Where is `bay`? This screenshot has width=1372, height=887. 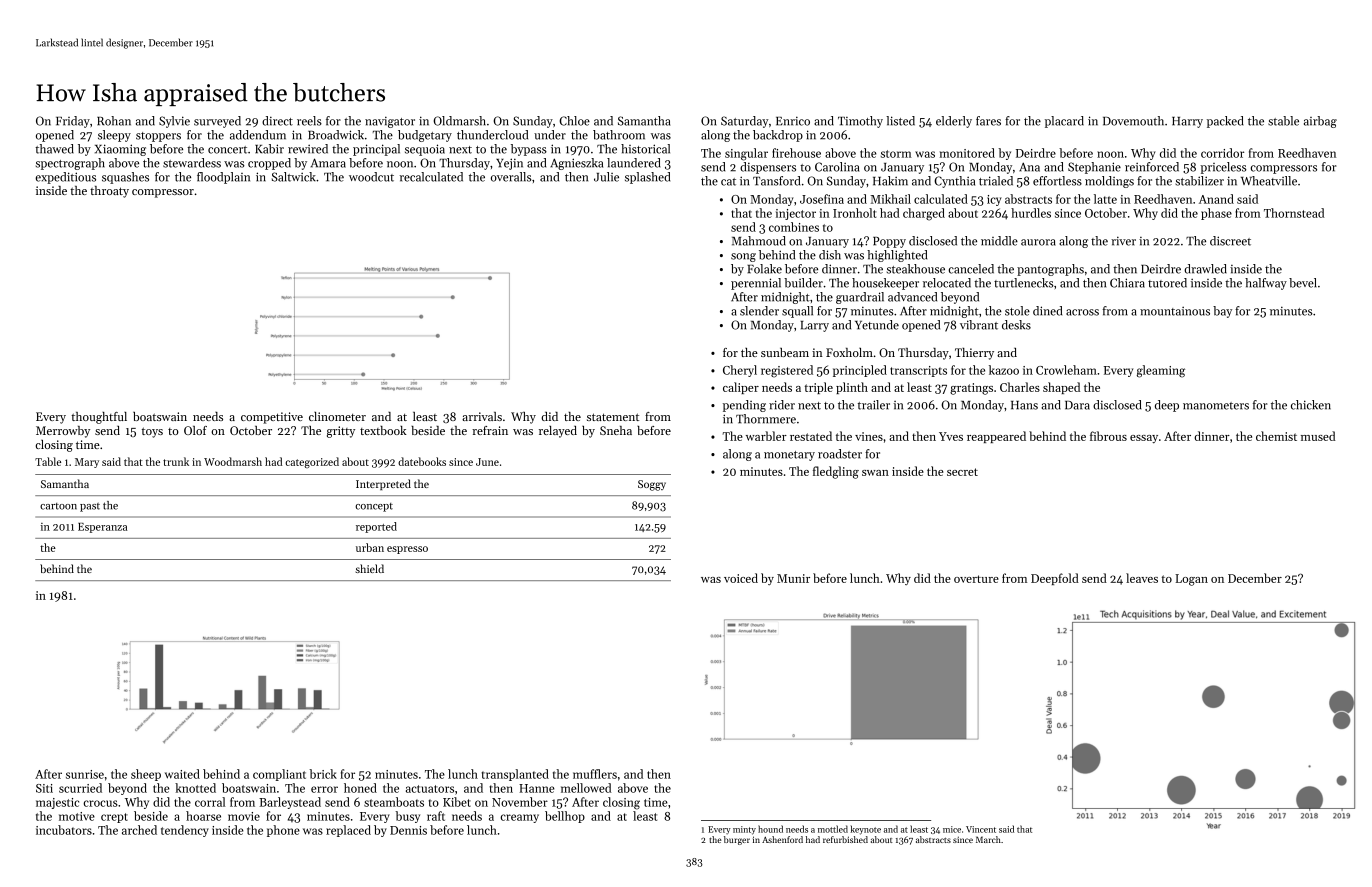 bay is located at coordinates (1222, 312).
